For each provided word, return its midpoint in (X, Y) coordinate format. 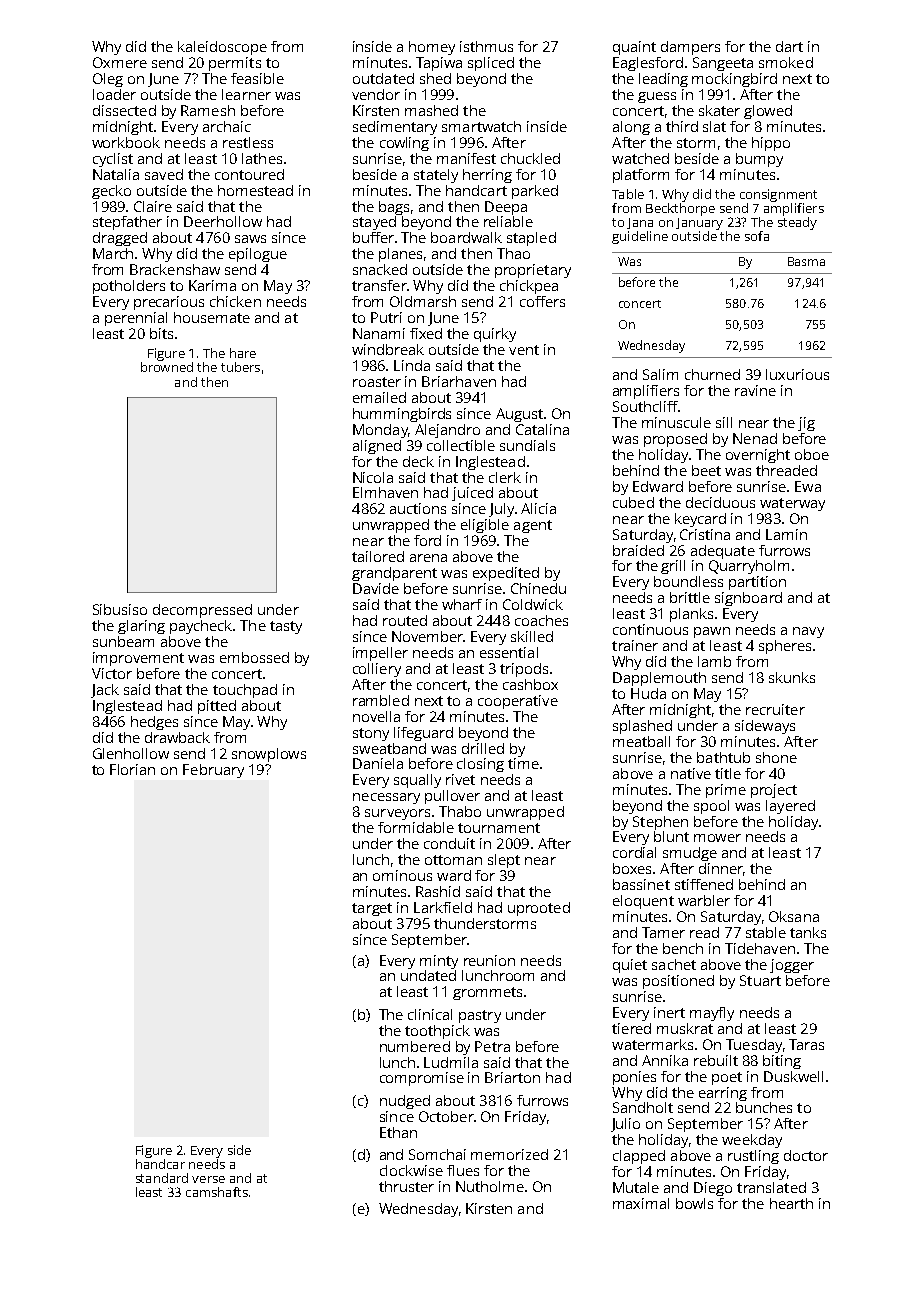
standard (162, 1178)
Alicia (538, 508)
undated (428, 975)
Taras (806, 1044)
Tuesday (754, 1046)
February (213, 771)
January (699, 224)
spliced (491, 64)
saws (250, 239)
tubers (240, 367)
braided (638, 550)
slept (504, 861)
